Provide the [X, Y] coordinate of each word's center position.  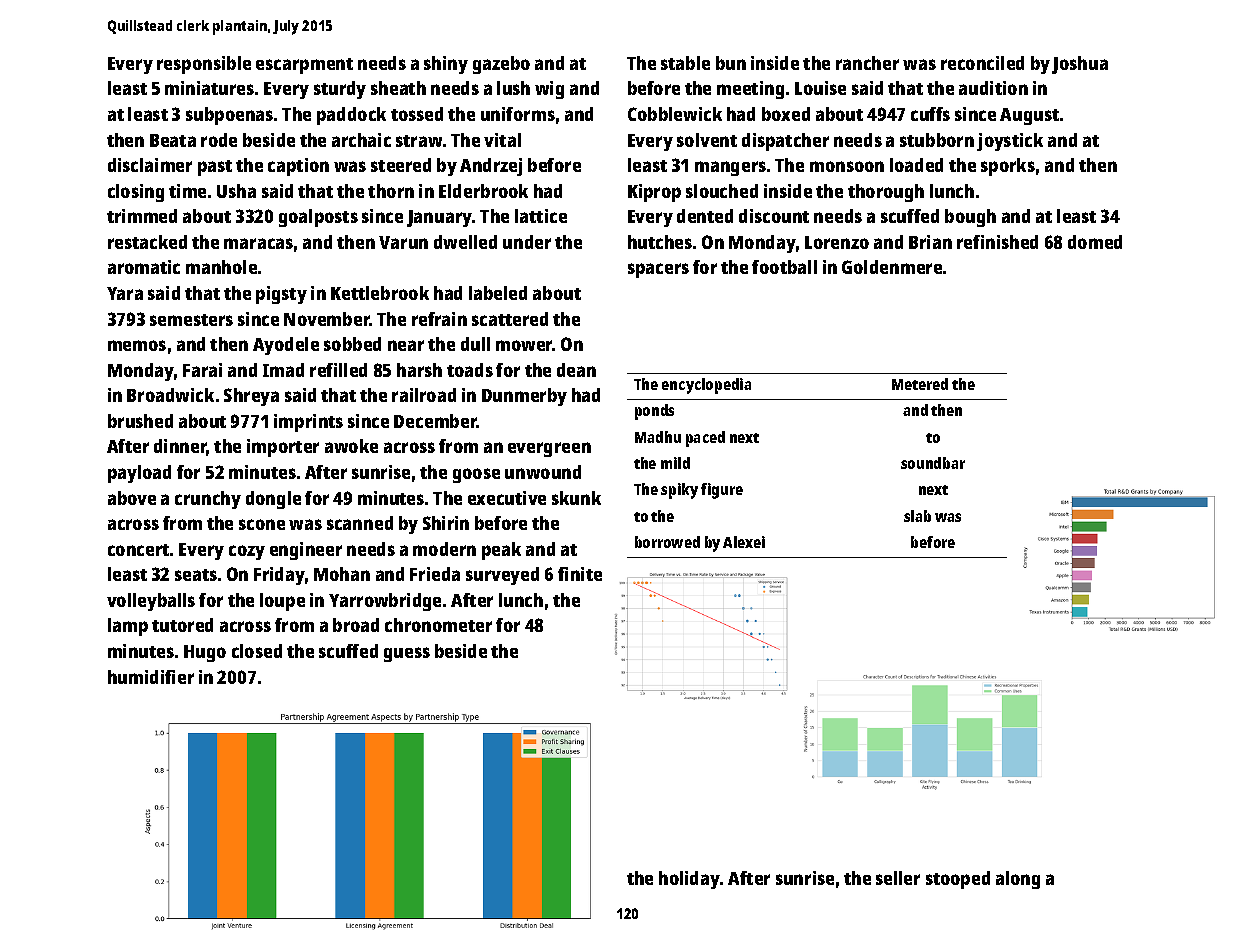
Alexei [744, 542]
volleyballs [151, 602]
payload [139, 474]
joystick [1010, 142]
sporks [1008, 167]
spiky [679, 491]
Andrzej [491, 167]
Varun [403, 242]
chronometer [438, 625]
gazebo [501, 65]
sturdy [340, 90]
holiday [689, 880]
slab [917, 516]
